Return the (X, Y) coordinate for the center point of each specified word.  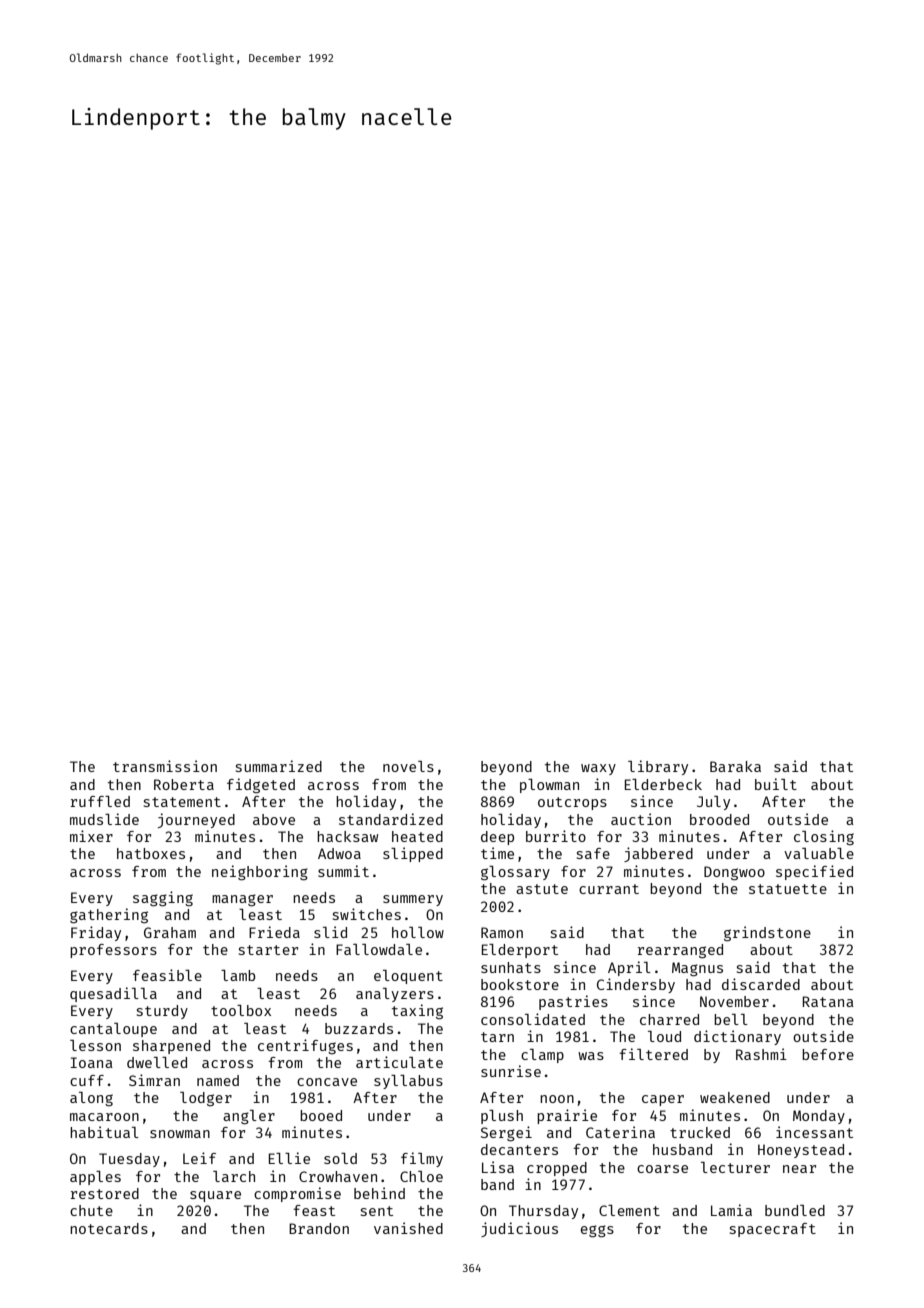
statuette (788, 889)
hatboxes (151, 853)
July (713, 803)
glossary (515, 873)
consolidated (533, 1019)
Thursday (543, 1212)
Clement (629, 1210)
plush (502, 1117)
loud (664, 1036)
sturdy (162, 1012)
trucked (700, 1132)
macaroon (104, 1117)
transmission (165, 766)
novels (408, 766)
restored (105, 1193)
